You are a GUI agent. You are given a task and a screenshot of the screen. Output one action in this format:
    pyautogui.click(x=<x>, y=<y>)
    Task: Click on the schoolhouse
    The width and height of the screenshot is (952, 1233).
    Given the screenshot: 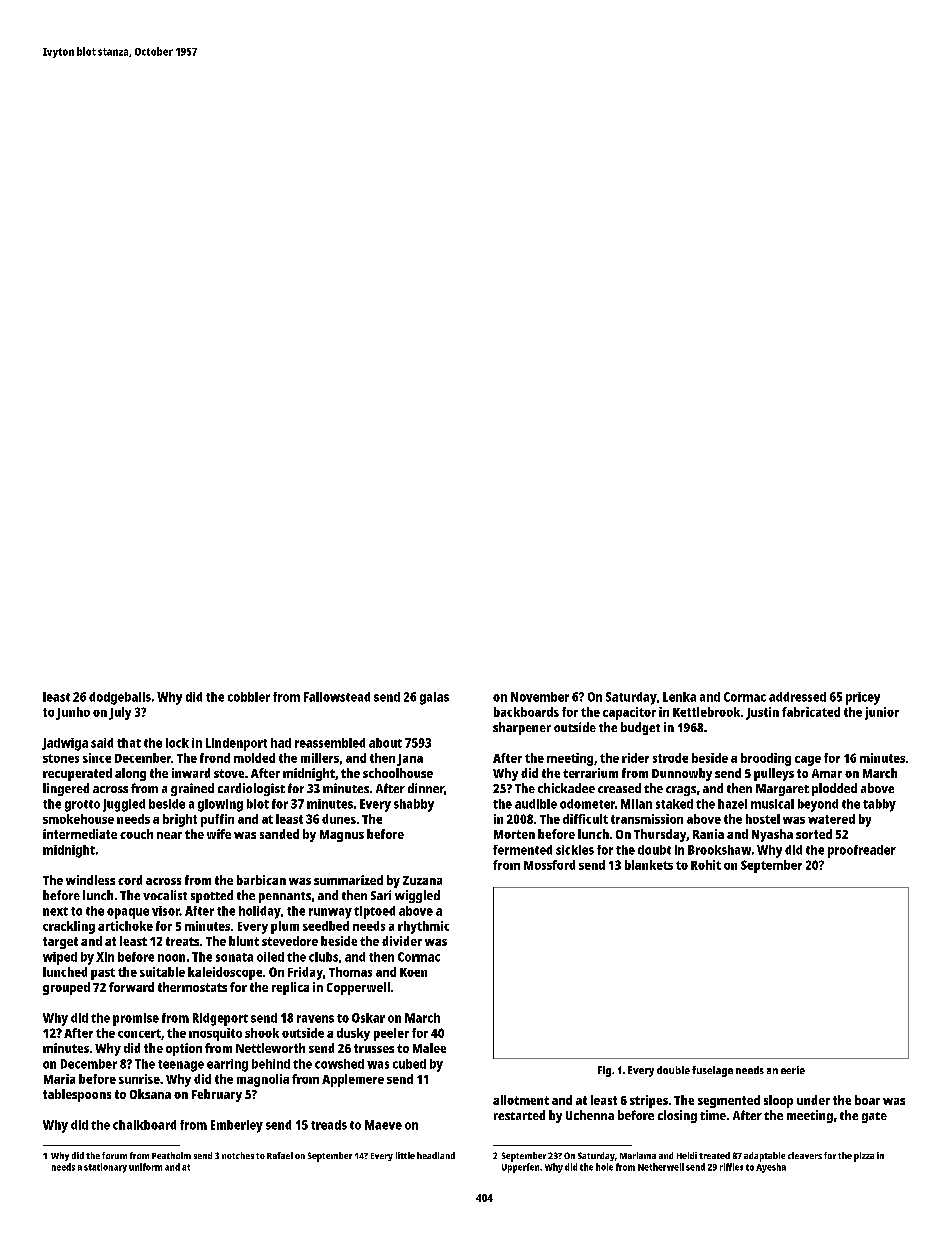 What is the action you would take?
    pyautogui.click(x=398, y=773)
